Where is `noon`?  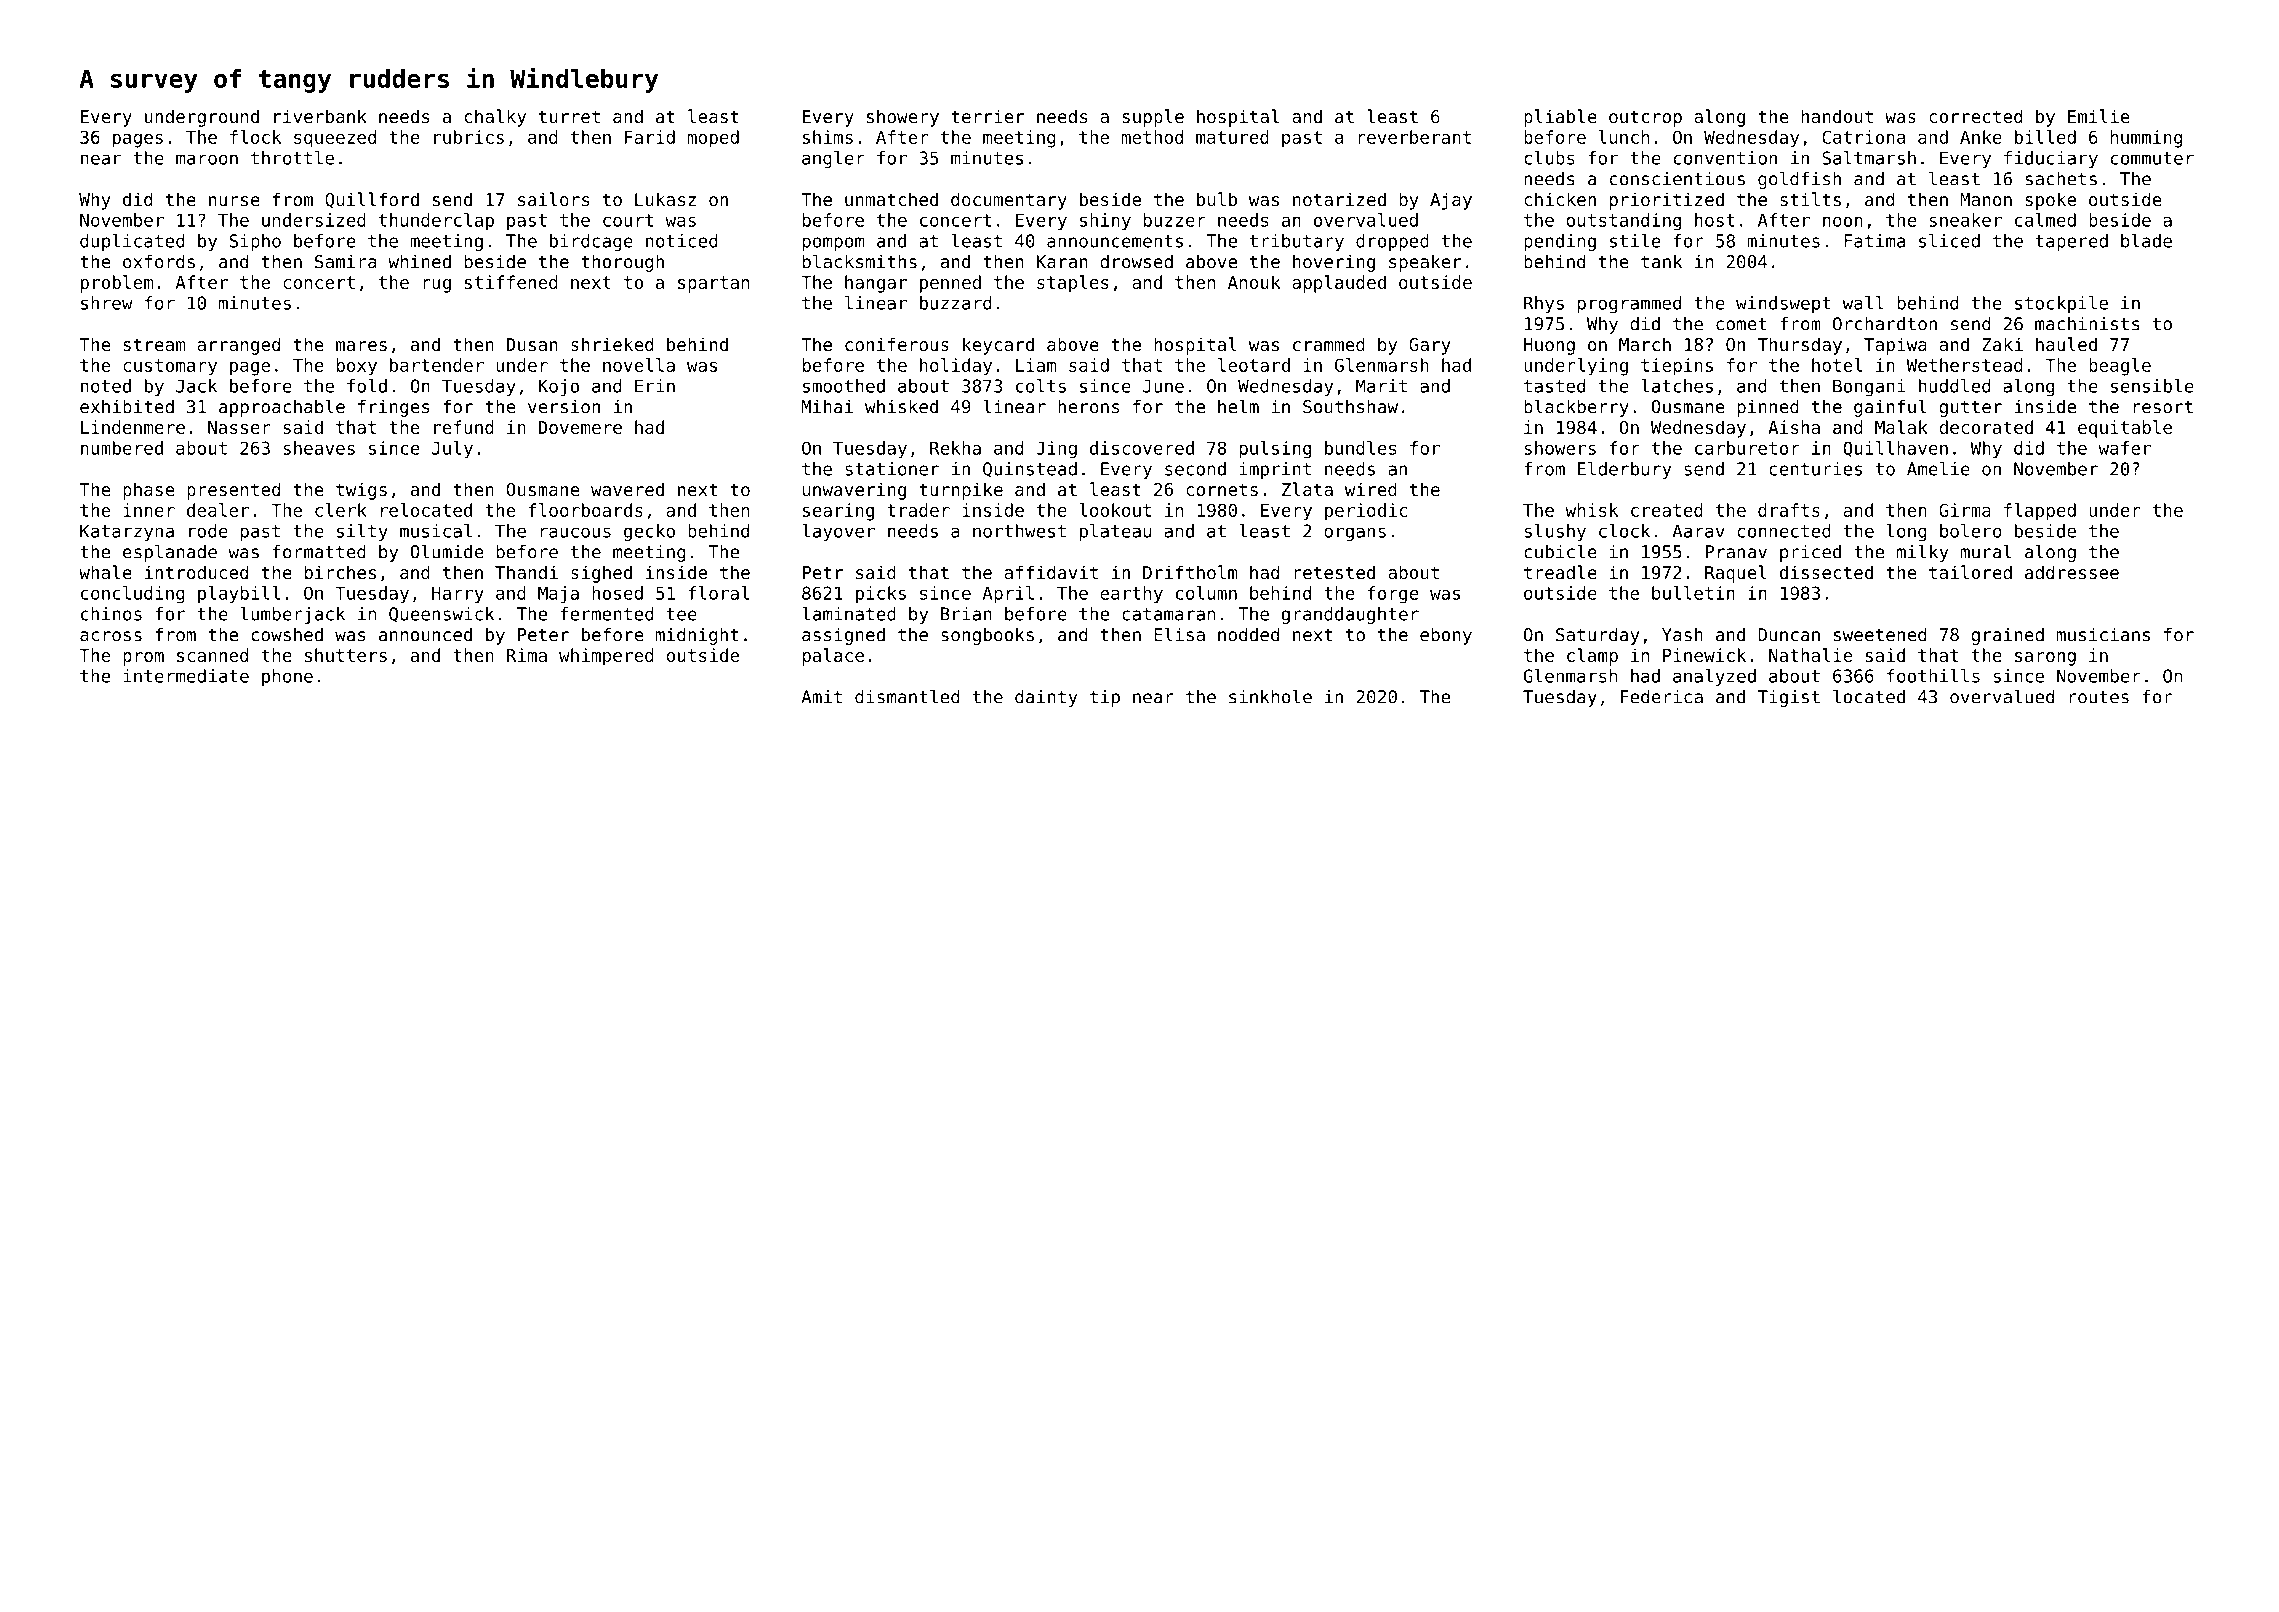 noon is located at coordinates (1843, 221).
